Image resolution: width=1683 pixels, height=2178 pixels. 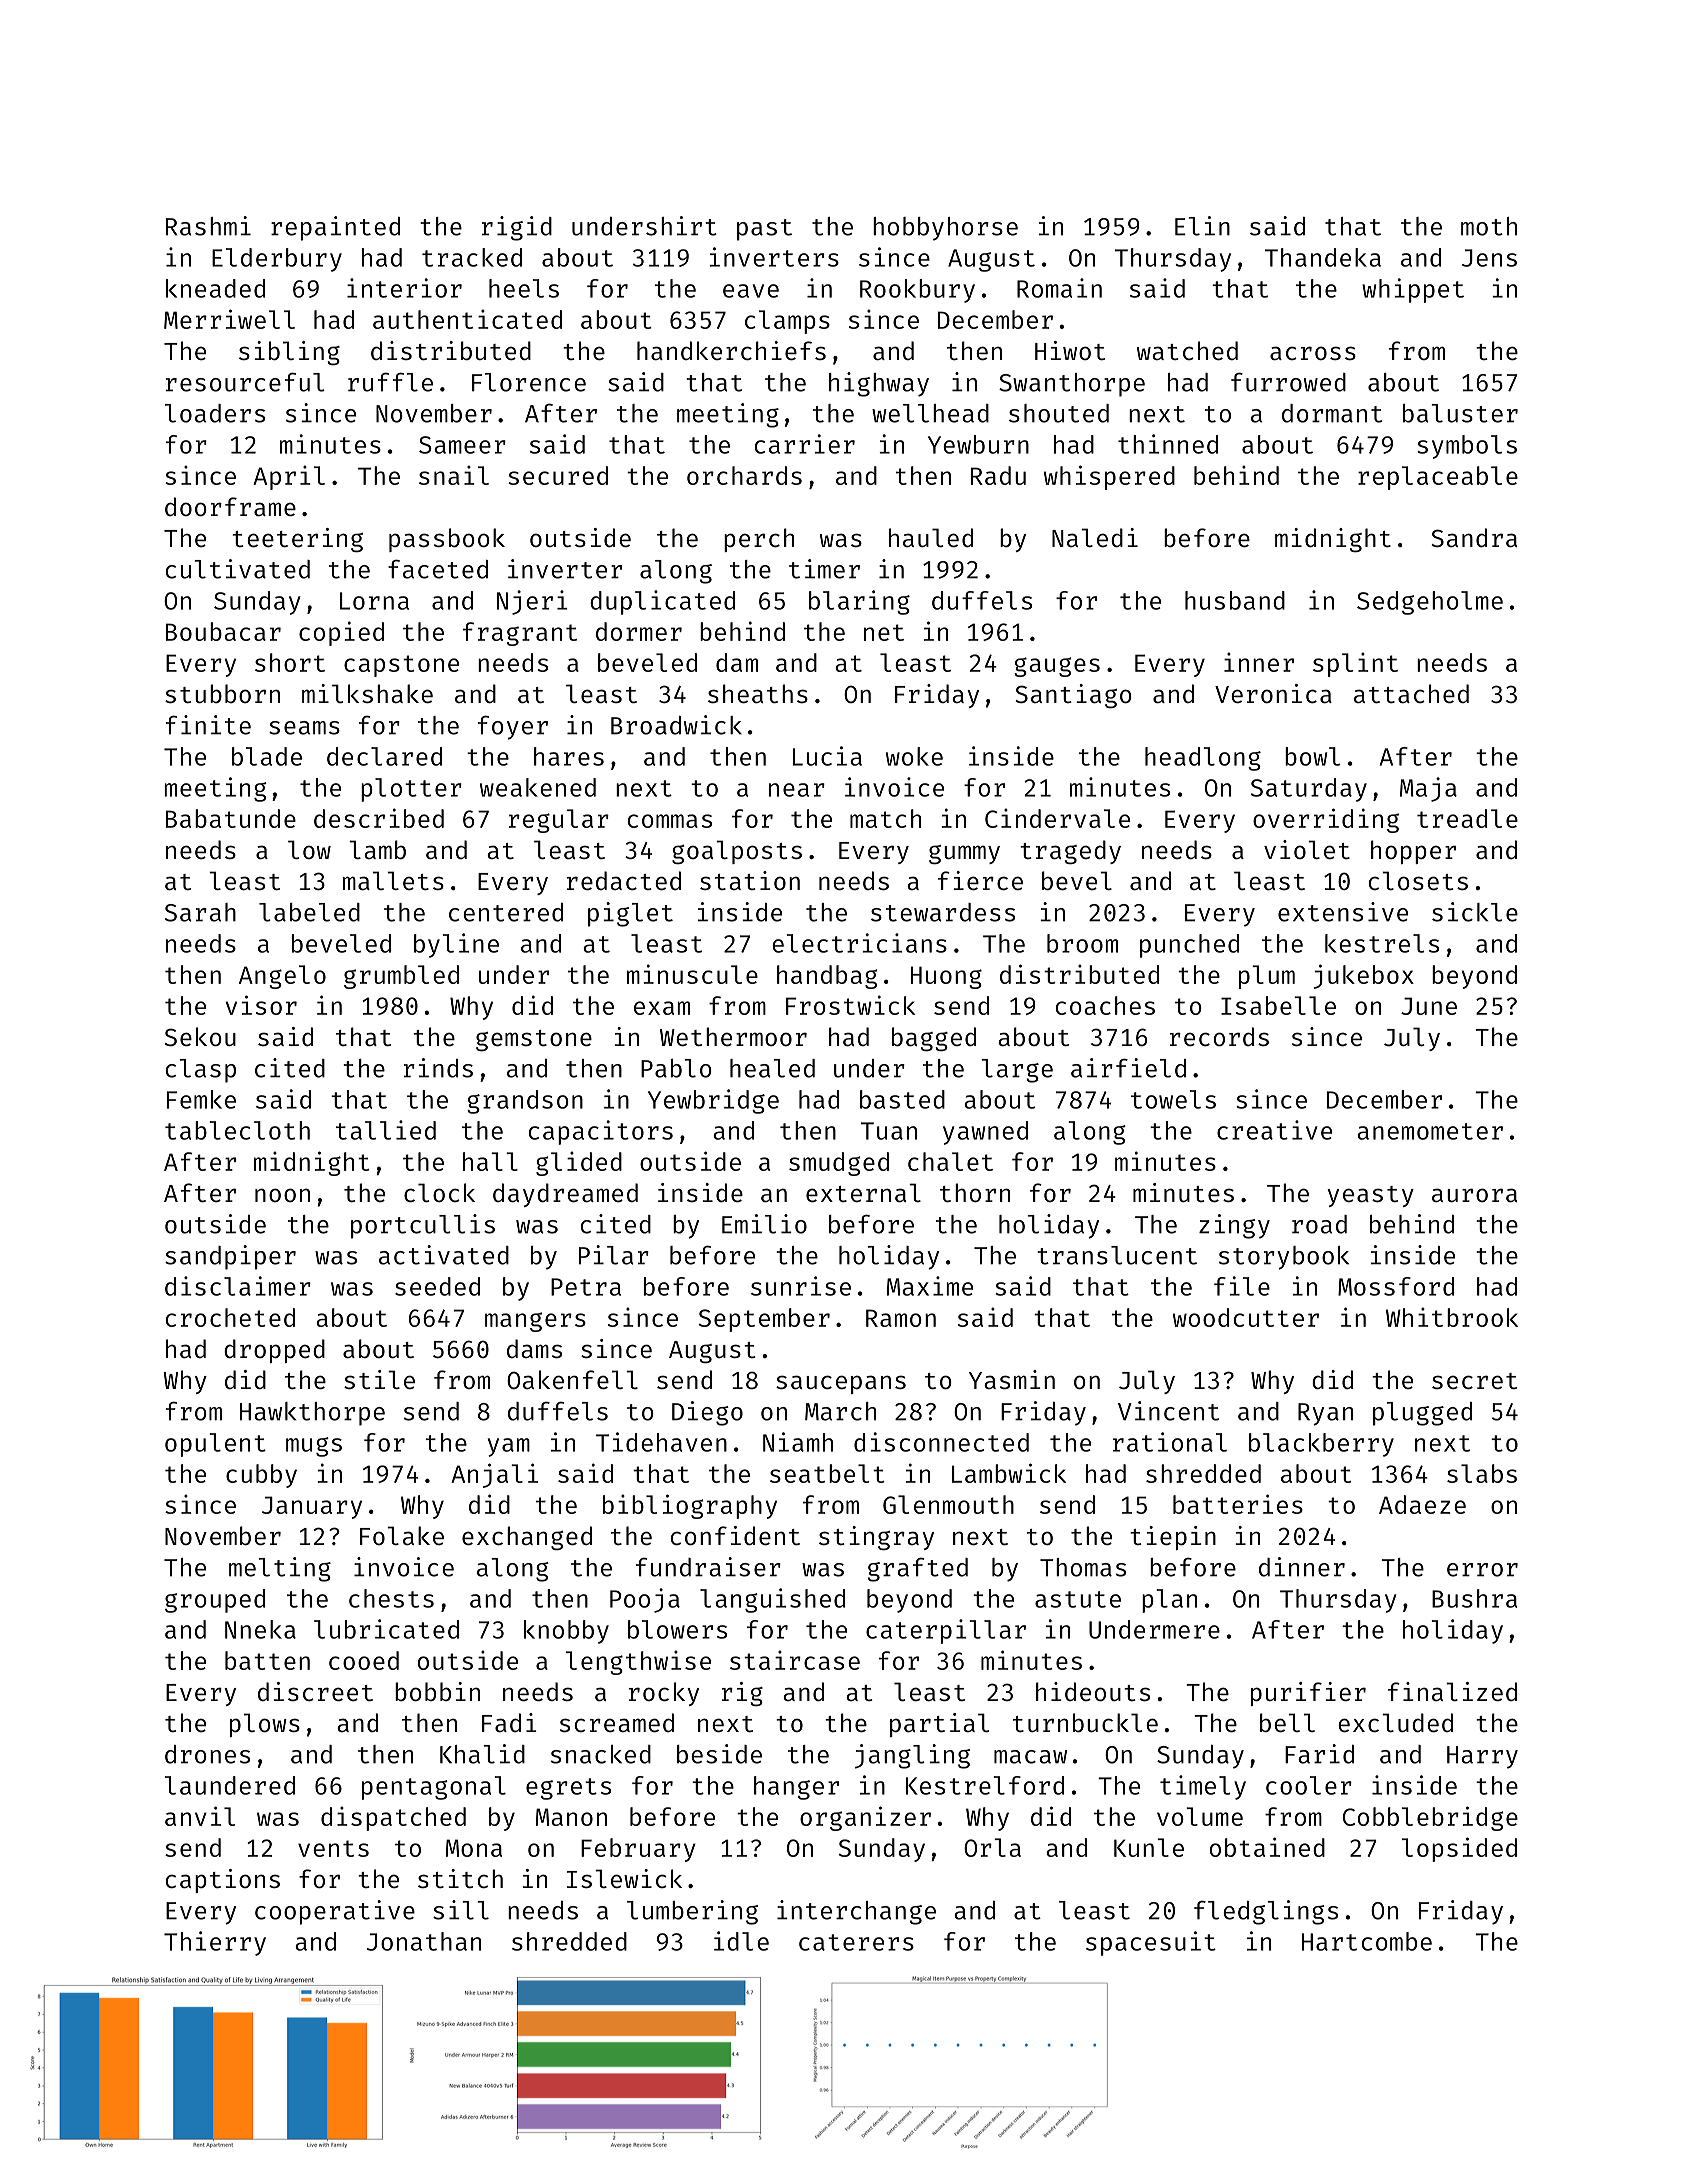 I want to click on aurora, so click(x=1474, y=1195).
